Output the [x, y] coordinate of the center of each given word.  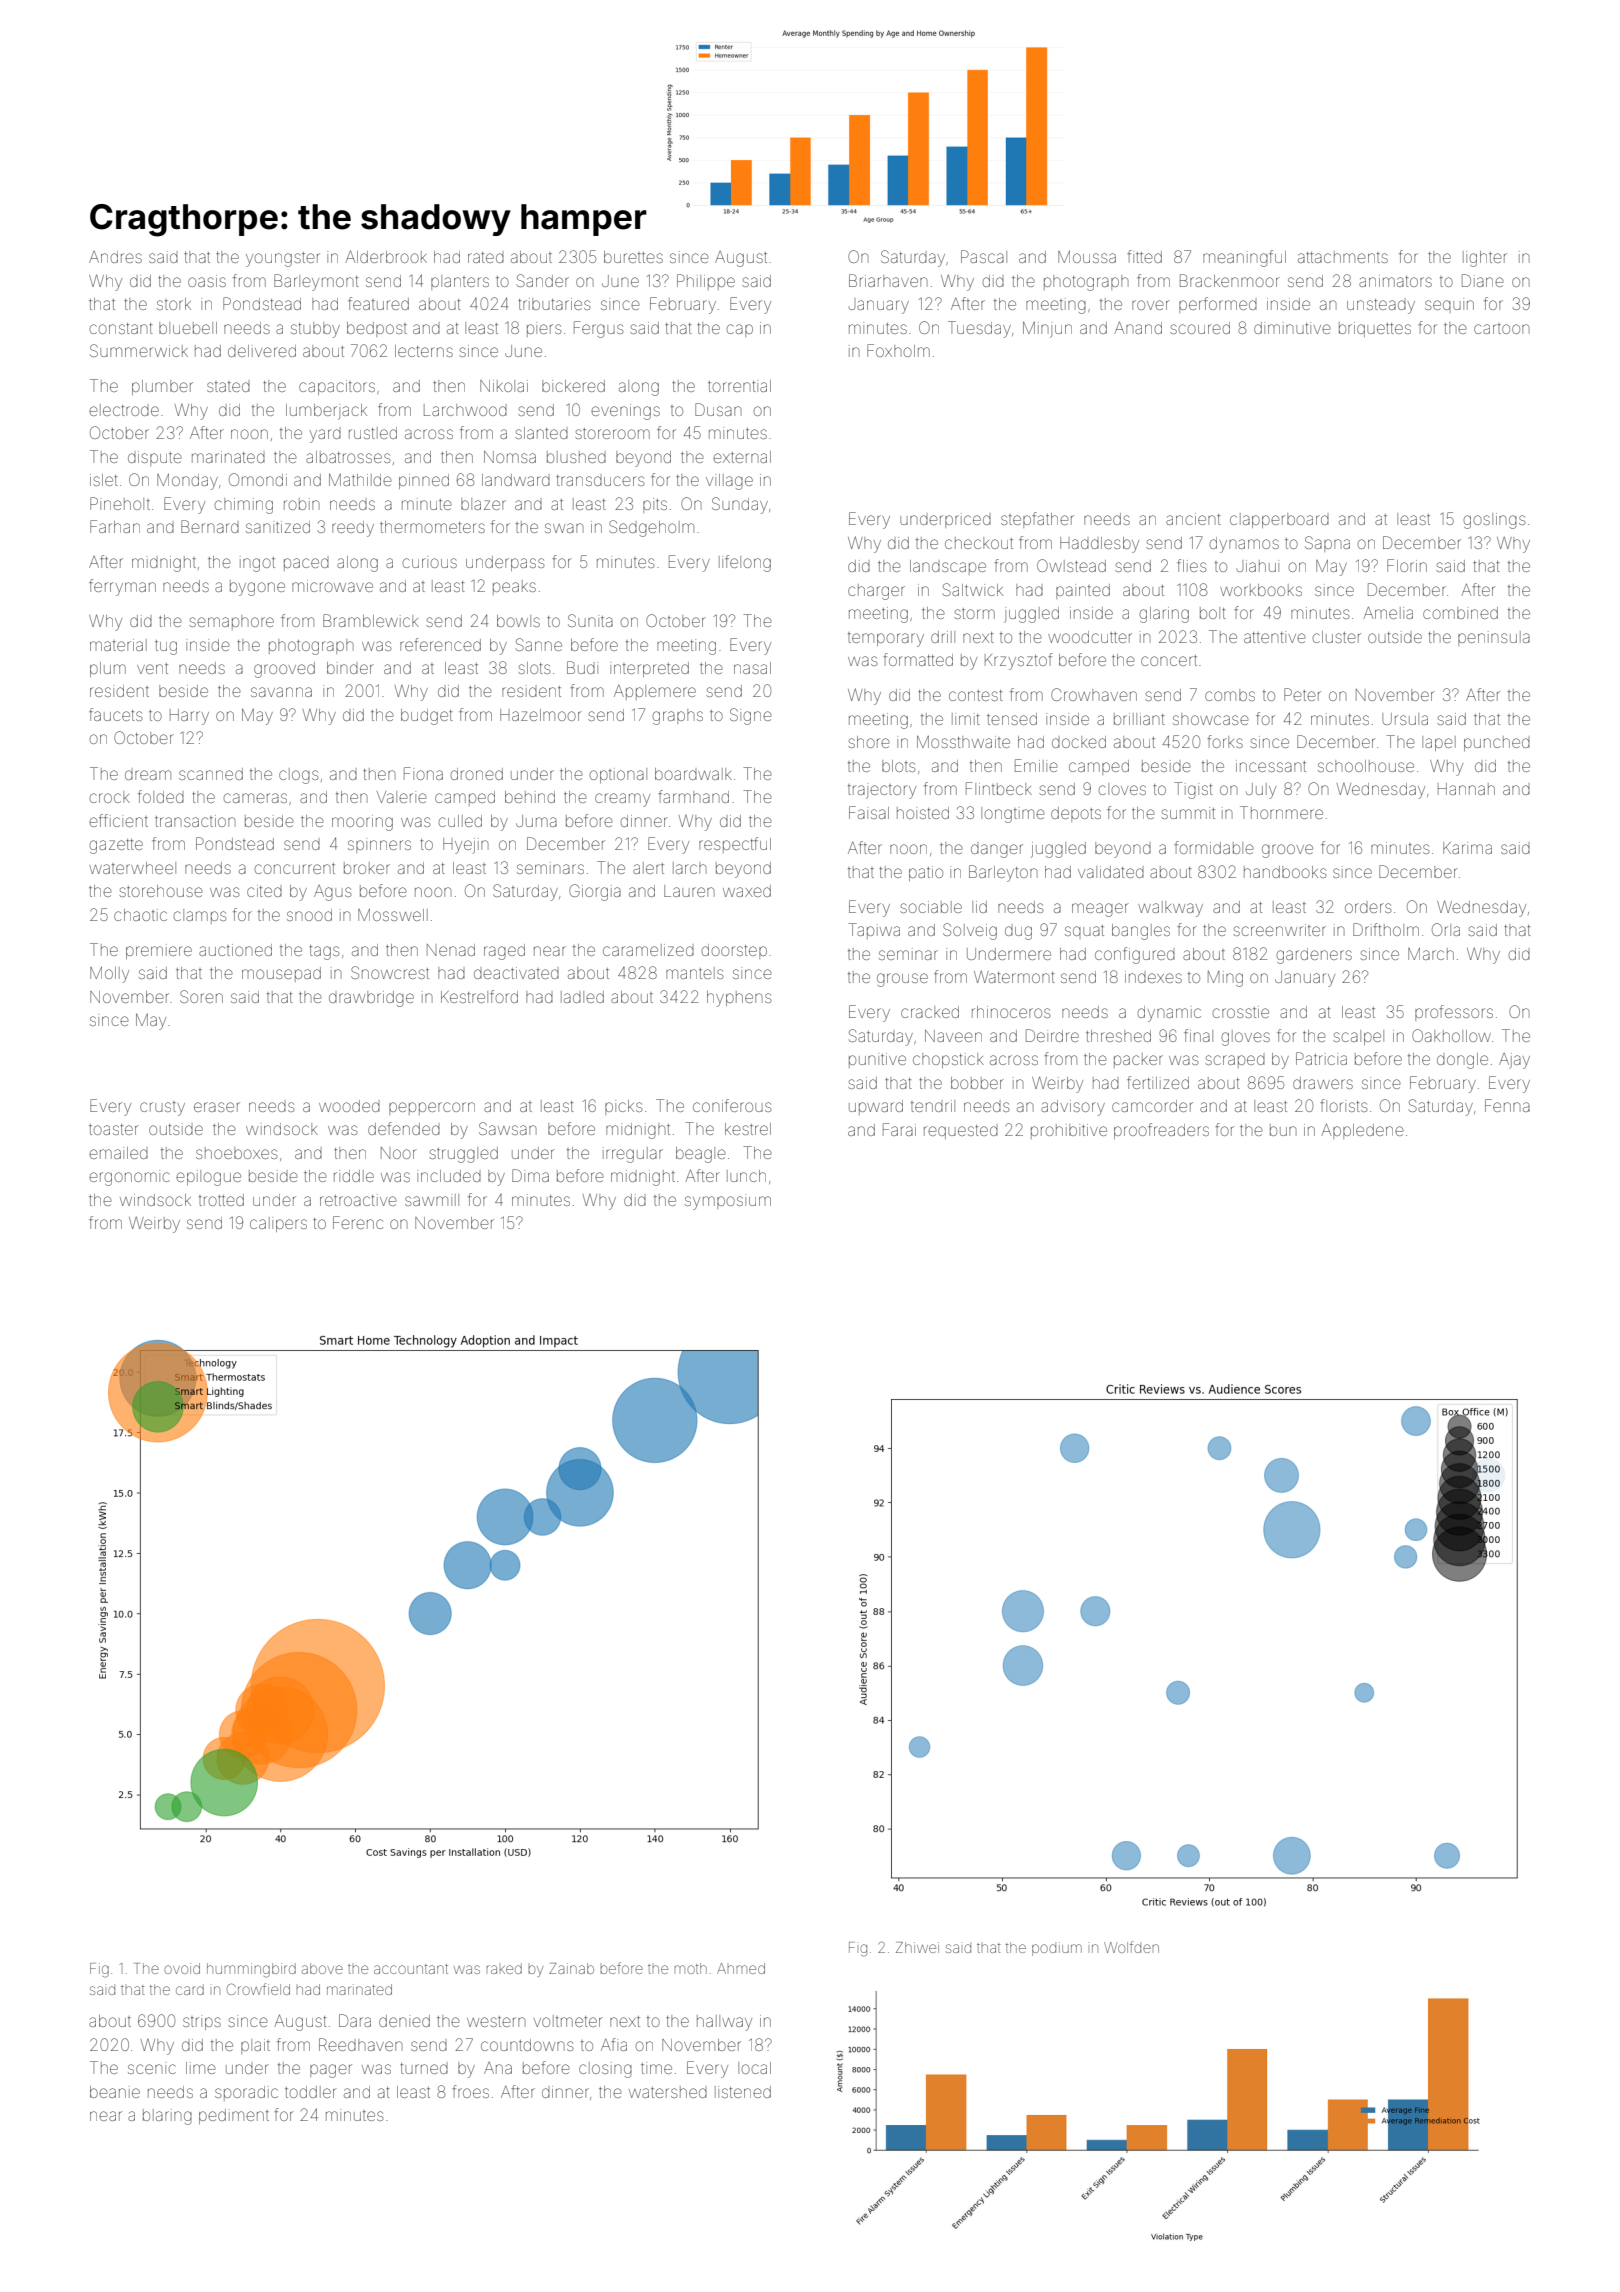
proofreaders [1161, 1131]
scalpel [1358, 1037]
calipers [278, 1224]
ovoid [182, 1968]
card [190, 1989]
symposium [728, 1202]
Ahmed [741, 1968]
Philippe [706, 282]
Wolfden [1131, 1947]
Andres [115, 257]
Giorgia [595, 892]
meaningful [1244, 258]
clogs [298, 776]
